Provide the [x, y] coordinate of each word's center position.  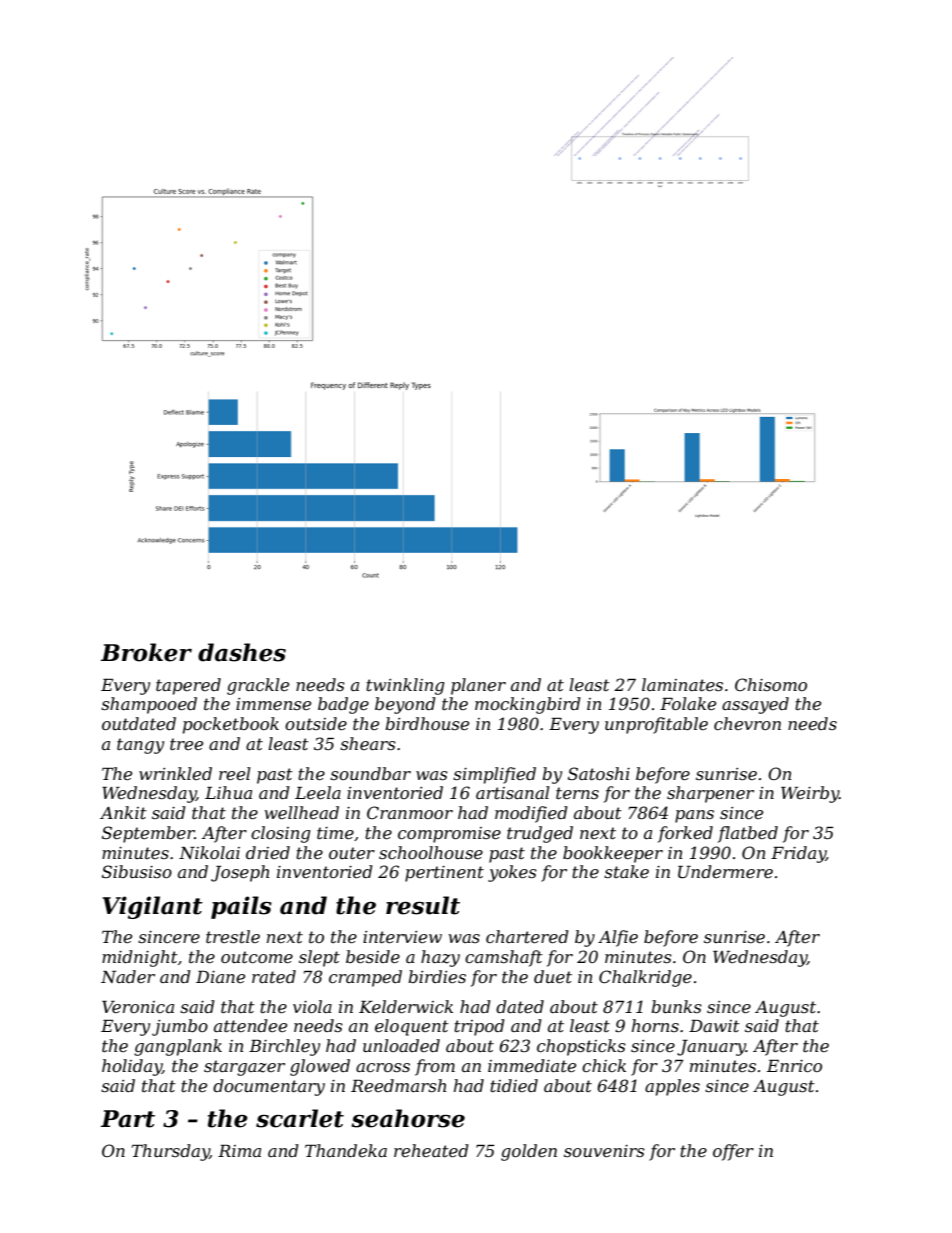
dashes [242, 652]
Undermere [725, 871]
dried [268, 852]
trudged [540, 834]
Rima [239, 1151]
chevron [747, 723]
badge [343, 705]
